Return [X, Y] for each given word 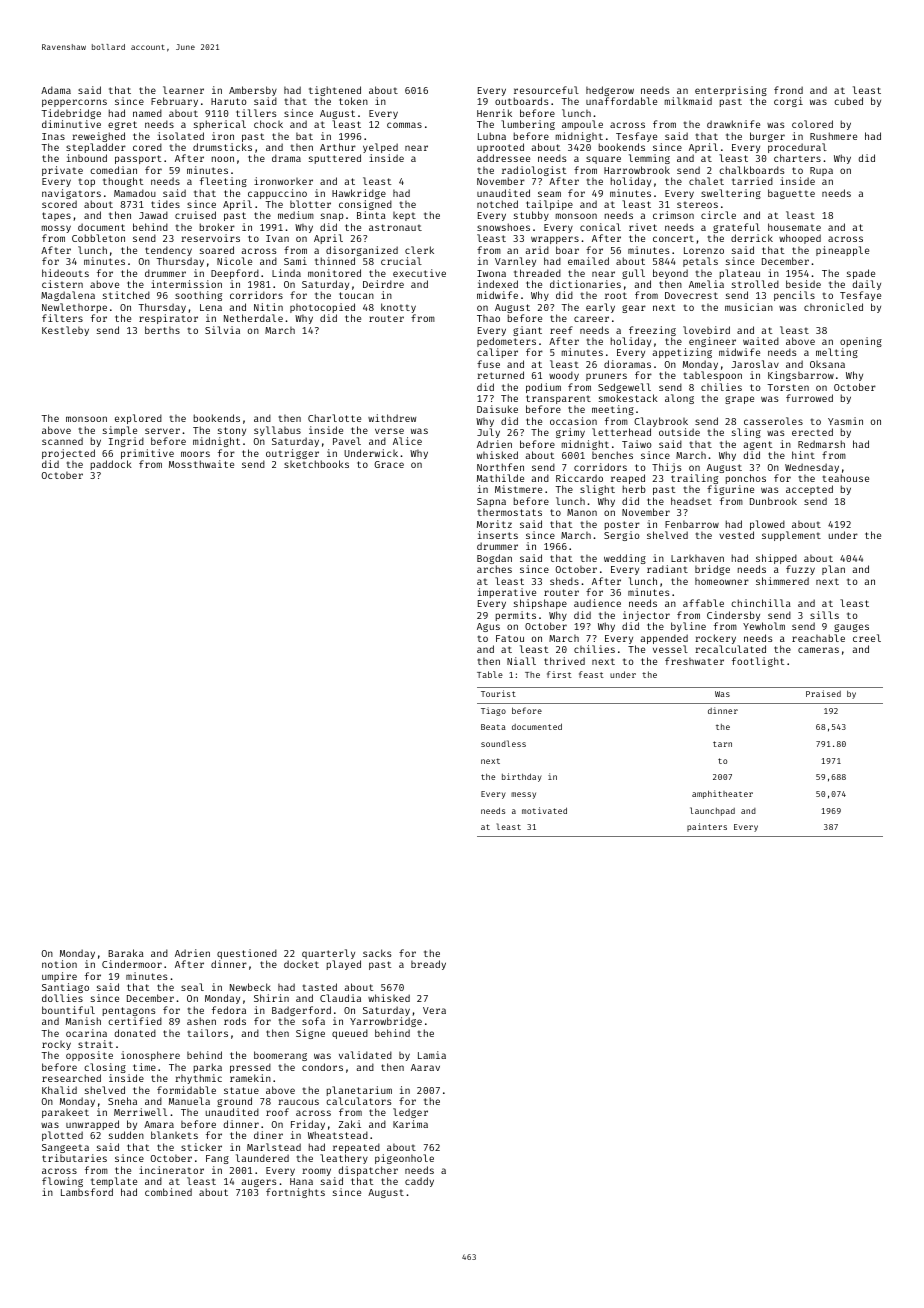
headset [691, 501]
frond [788, 90]
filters [62, 318]
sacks [377, 953]
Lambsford [87, 1192]
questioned [247, 954]
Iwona [491, 273]
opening [861, 342]
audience [597, 603]
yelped [380, 148]
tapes [56, 216]
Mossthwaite [201, 464]
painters [707, 827]
